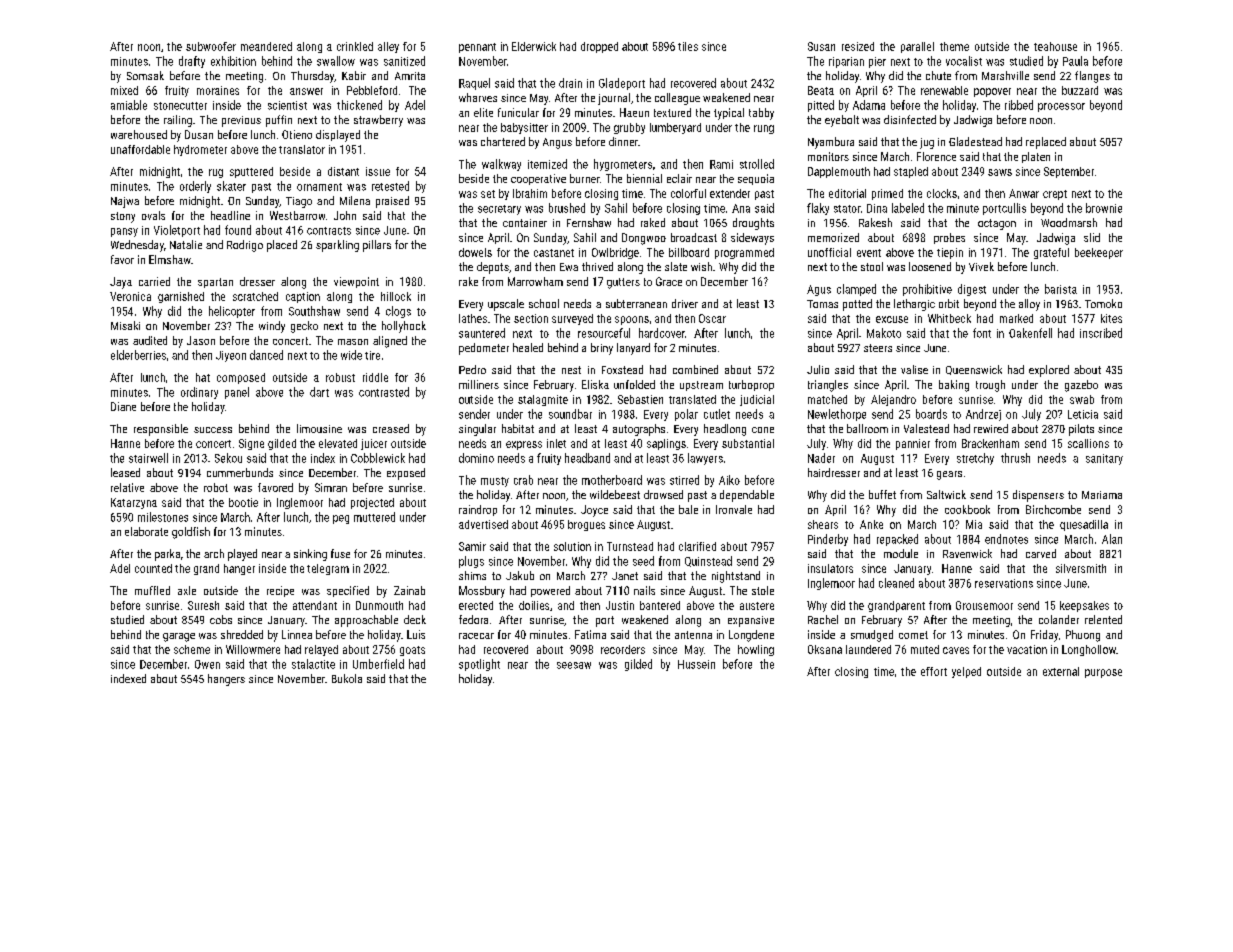 The image size is (1233, 952). What do you see at coordinates (751, 636) in the screenshot?
I see `Longdene` at bounding box center [751, 636].
